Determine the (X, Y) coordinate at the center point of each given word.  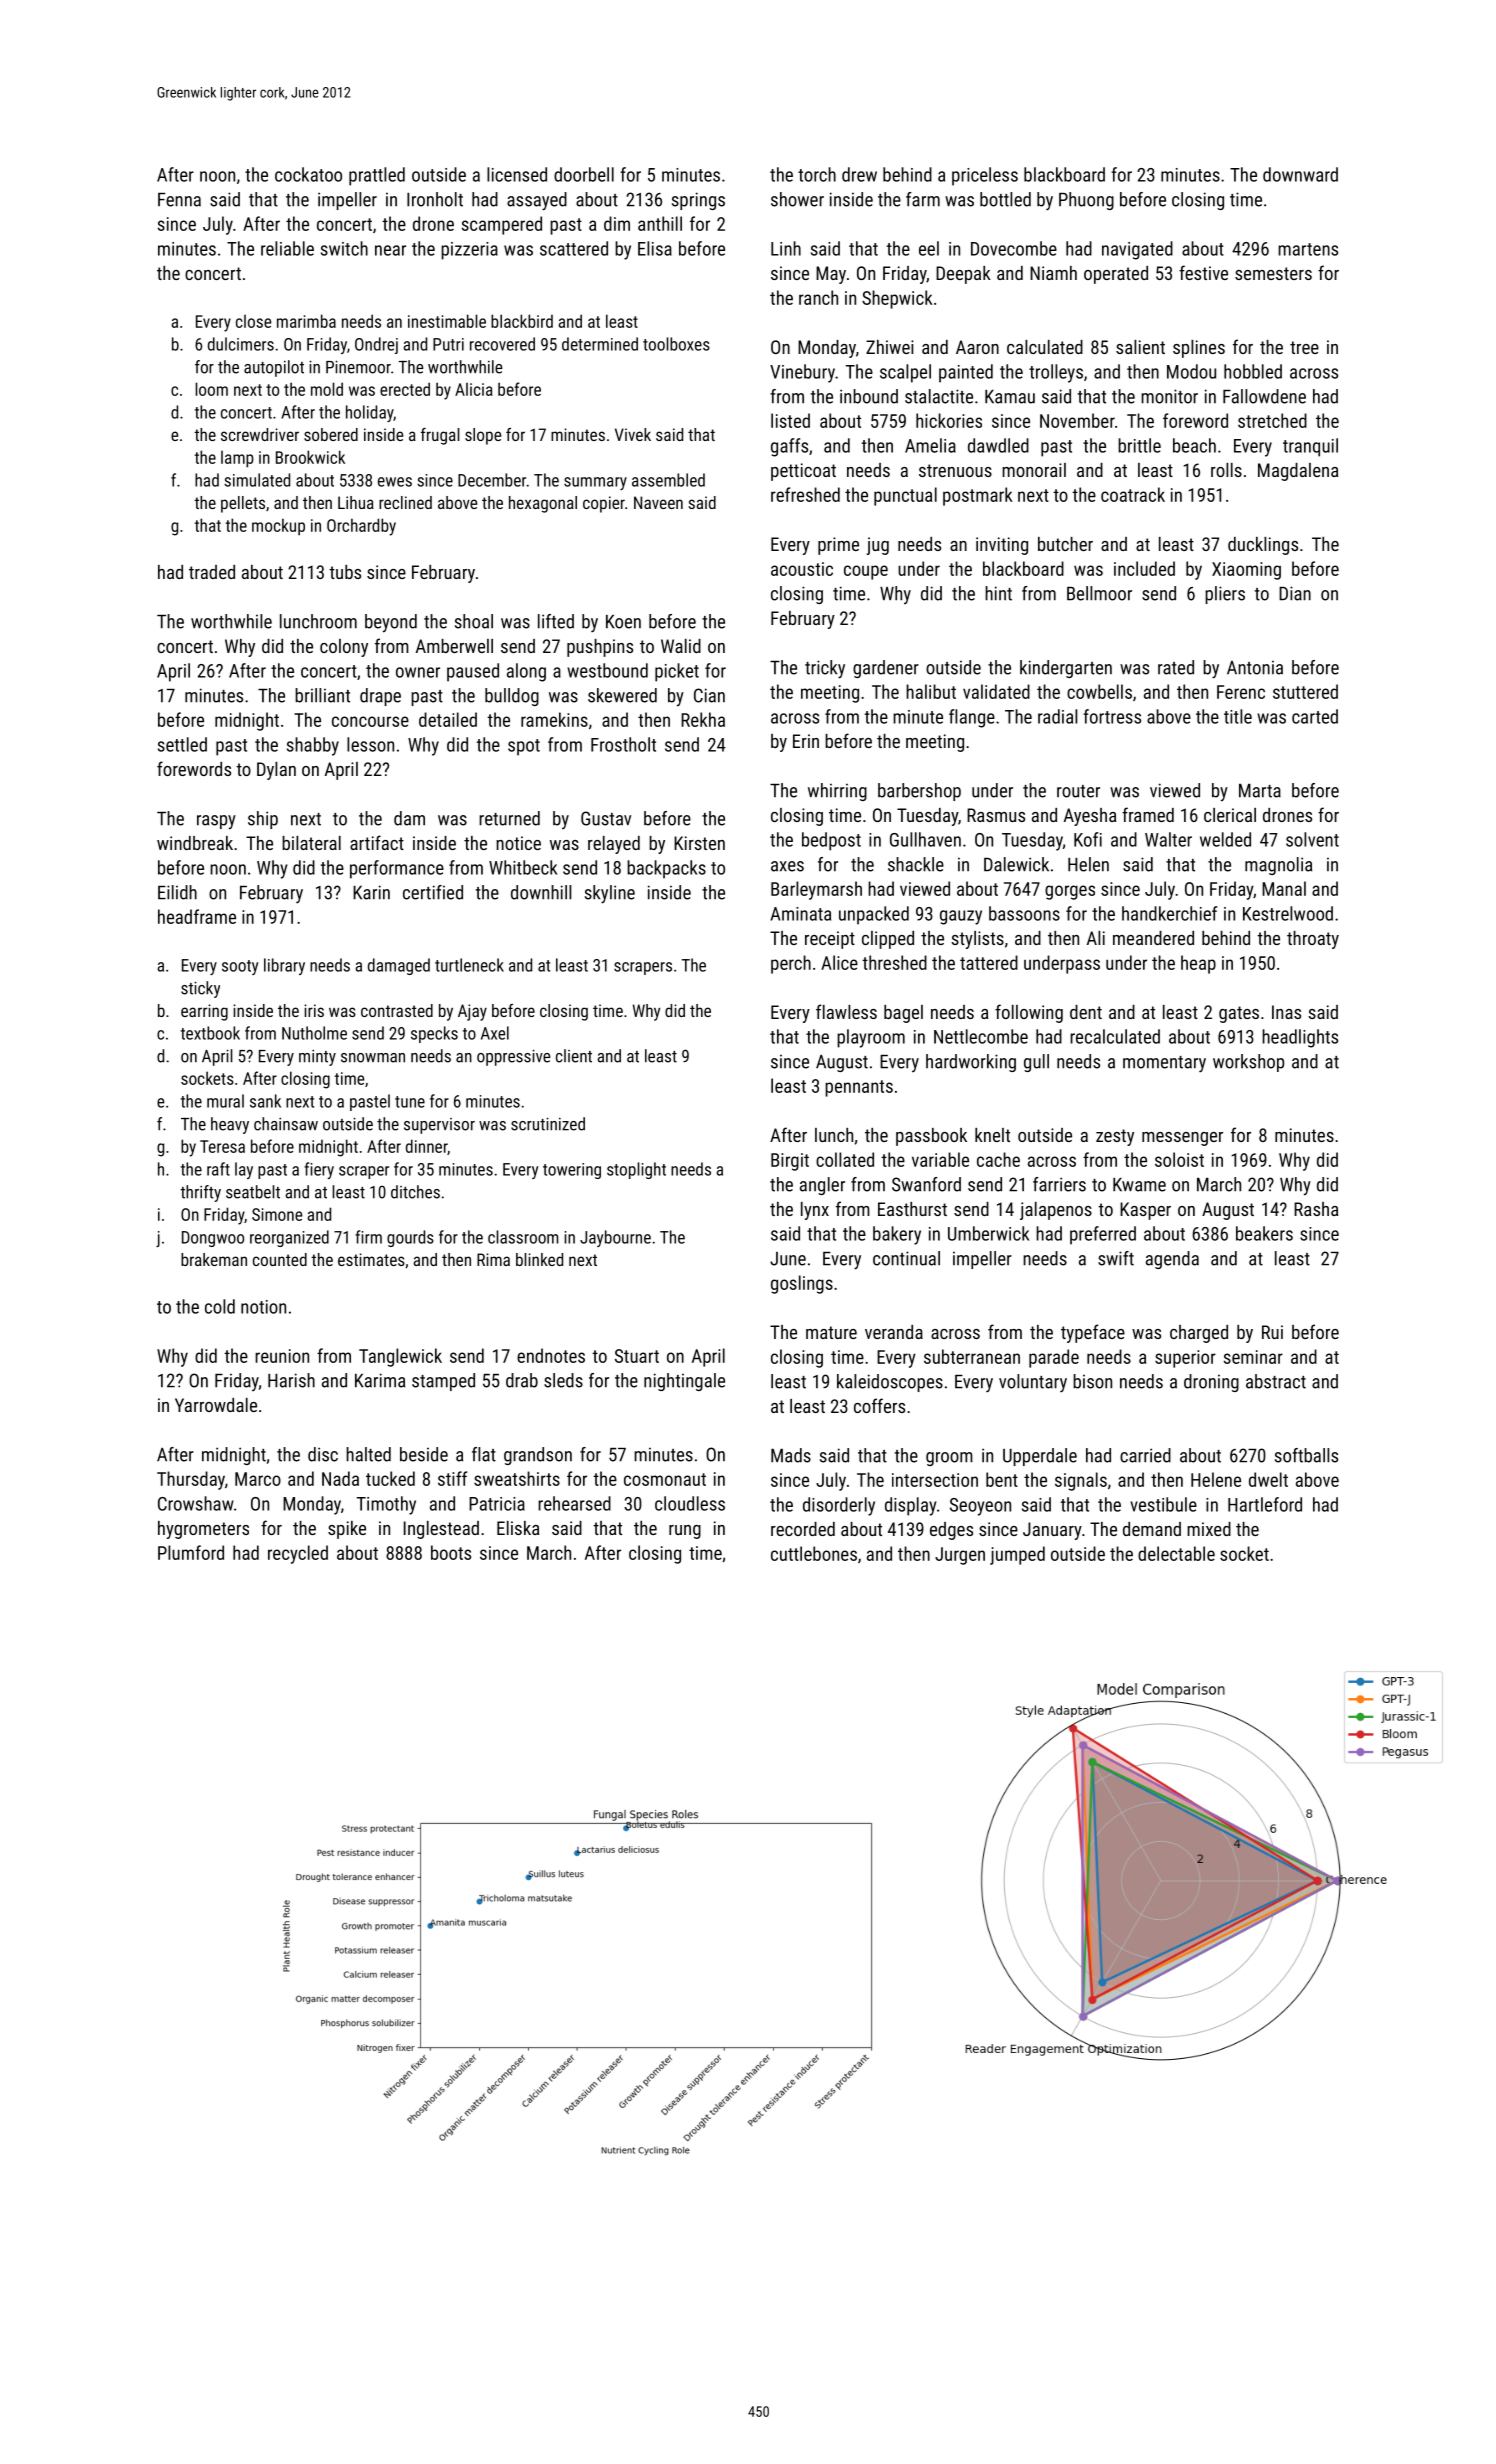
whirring (837, 792)
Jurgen (960, 1556)
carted (1315, 716)
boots (451, 1552)
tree (1304, 347)
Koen (623, 622)
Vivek (633, 434)
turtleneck (469, 965)
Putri (448, 344)
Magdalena (1298, 472)
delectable (1176, 1553)
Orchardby (361, 527)
